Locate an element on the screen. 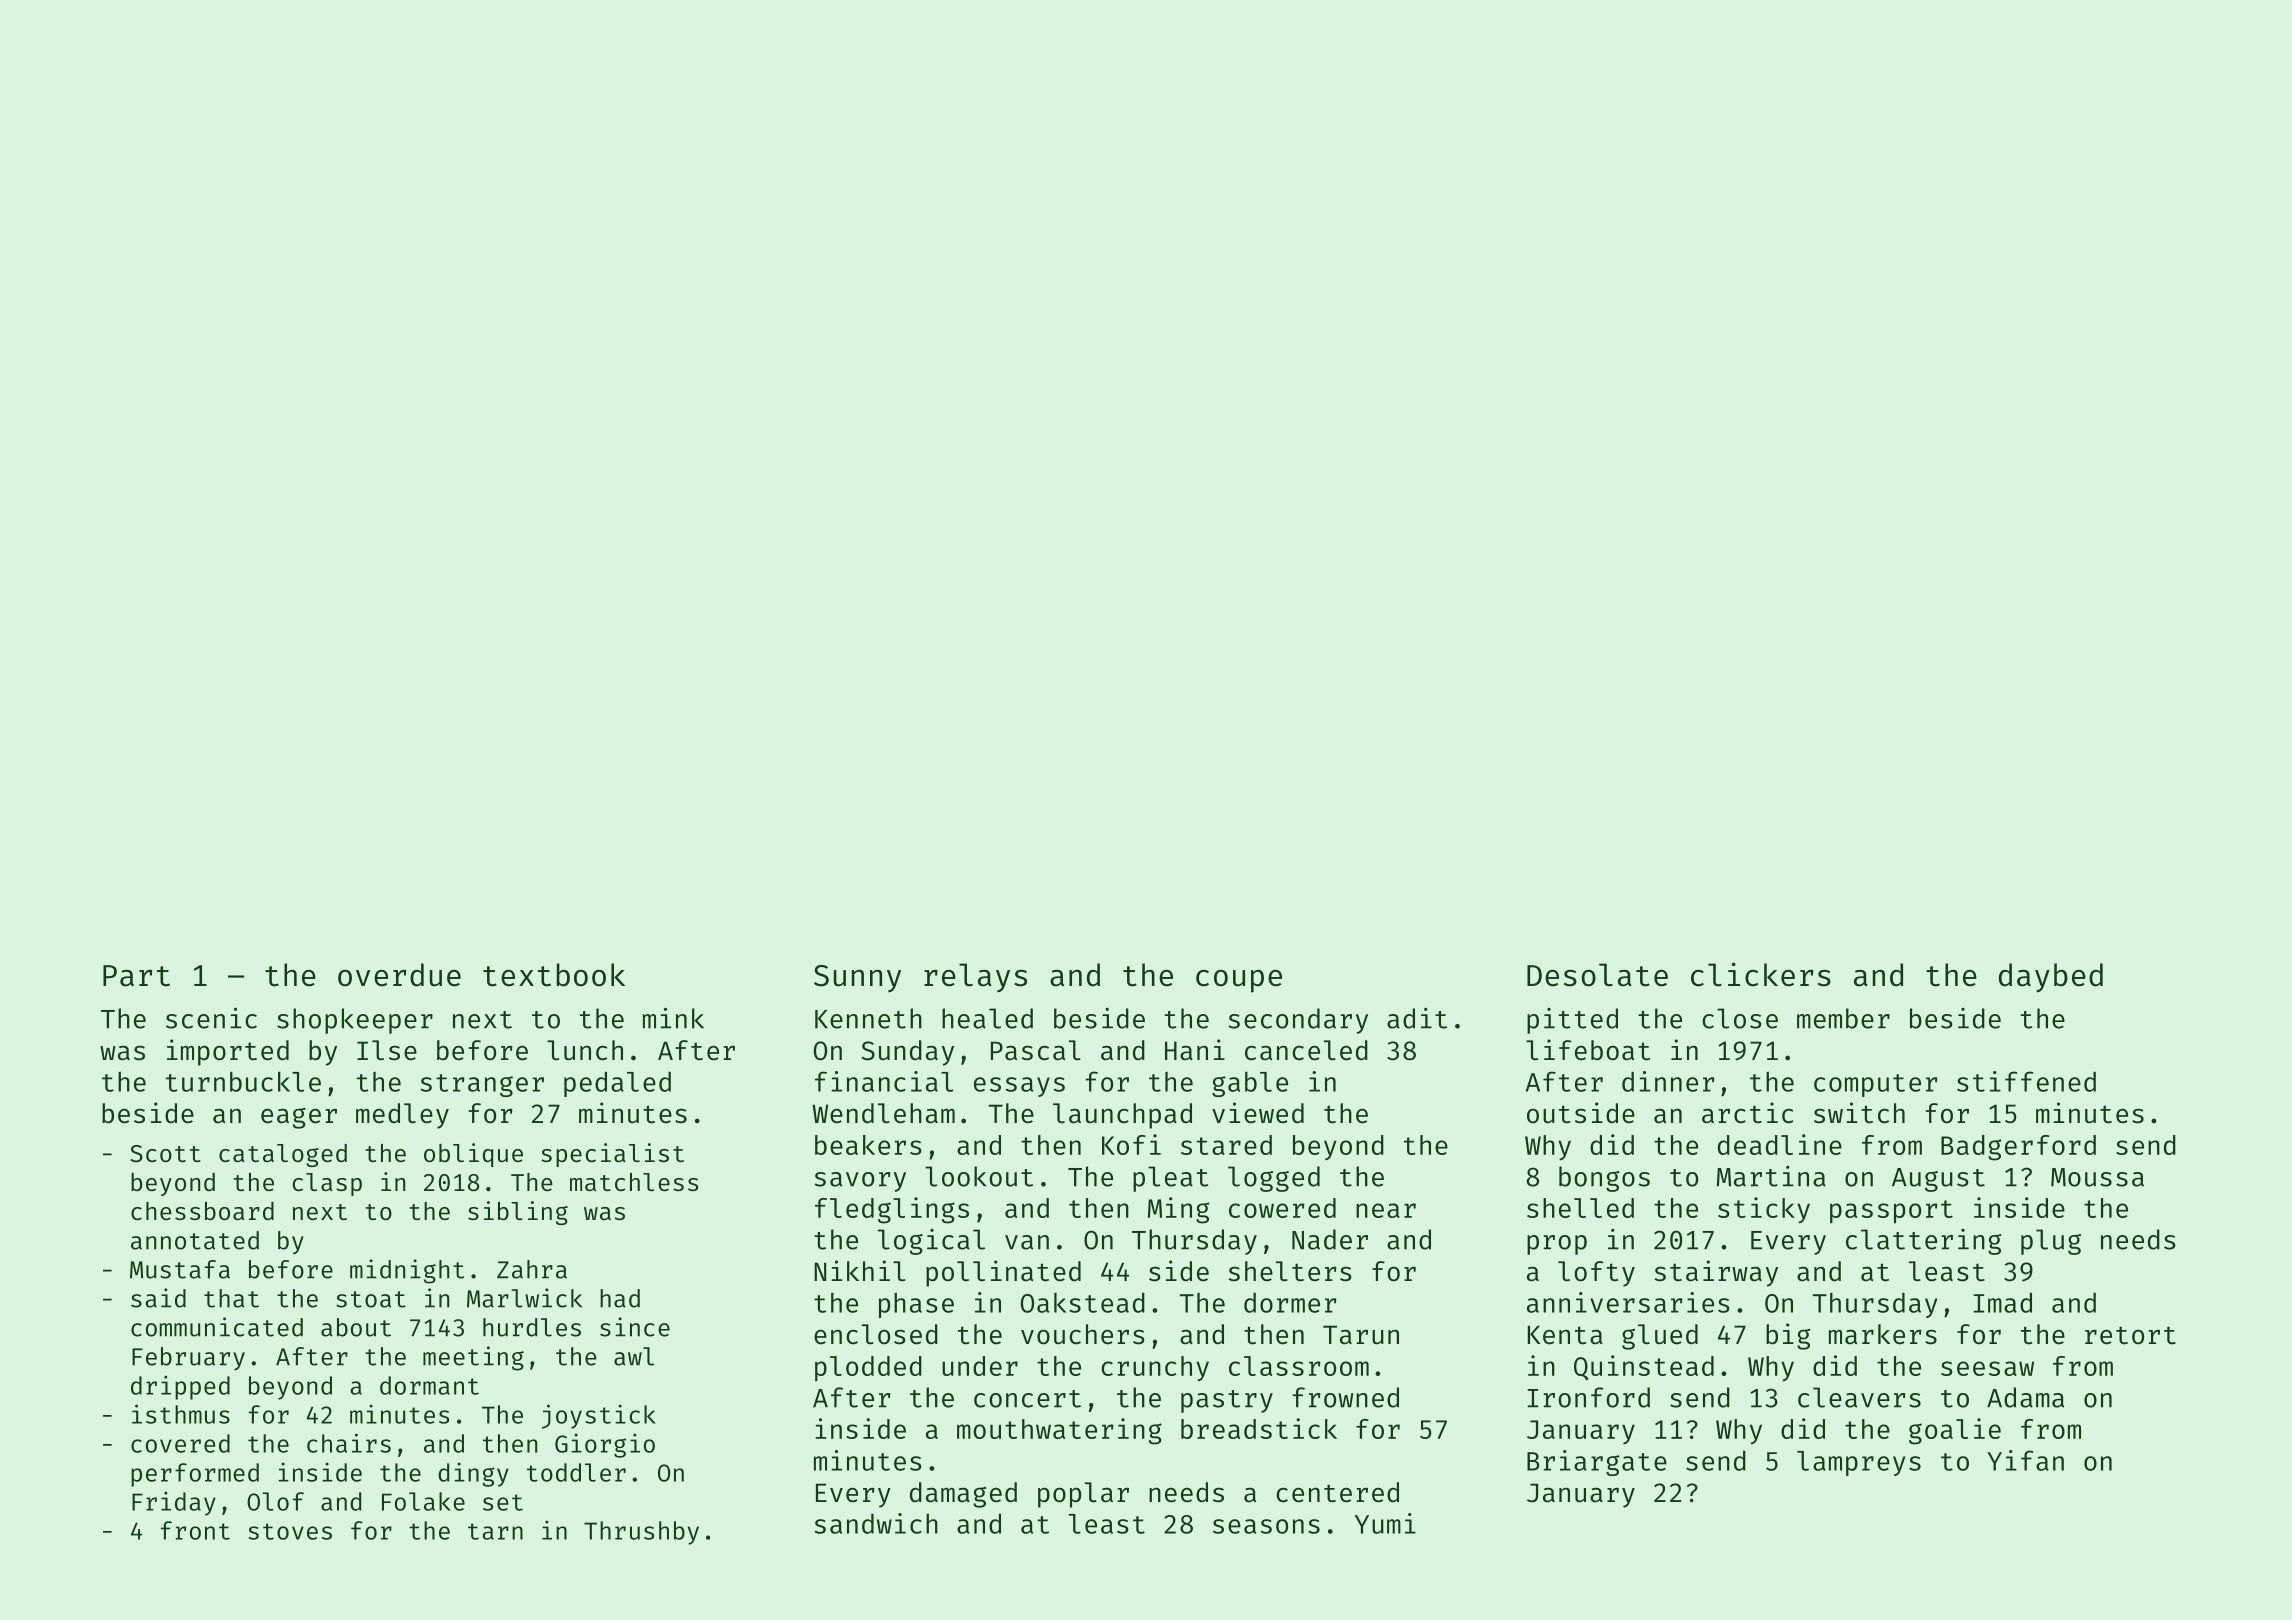  lifeboat is located at coordinates (1588, 1050).
